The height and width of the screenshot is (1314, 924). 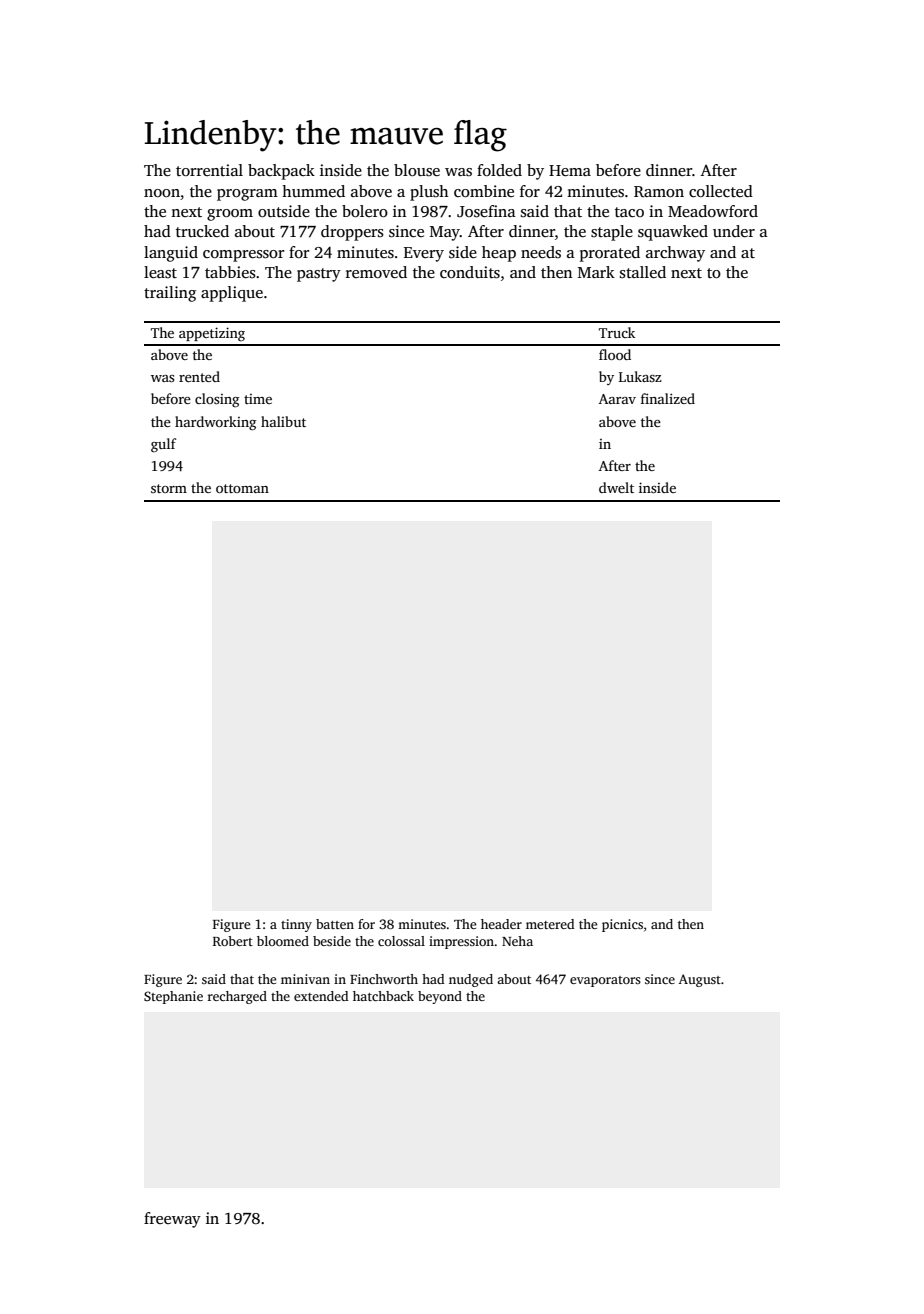 What do you see at coordinates (570, 170) in the screenshot?
I see `Hema` at bounding box center [570, 170].
